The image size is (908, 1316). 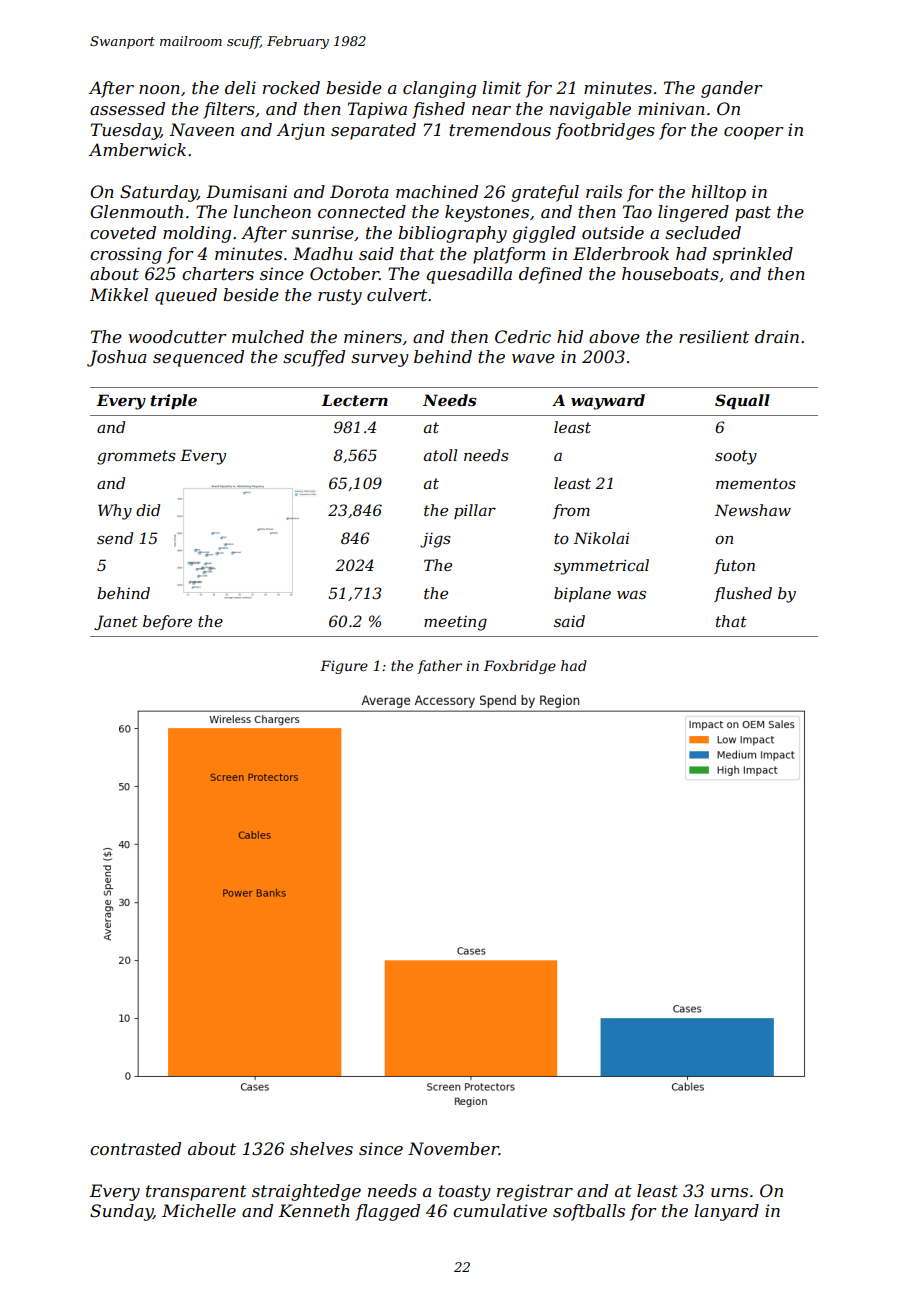 I want to click on Figure, so click(x=344, y=667).
